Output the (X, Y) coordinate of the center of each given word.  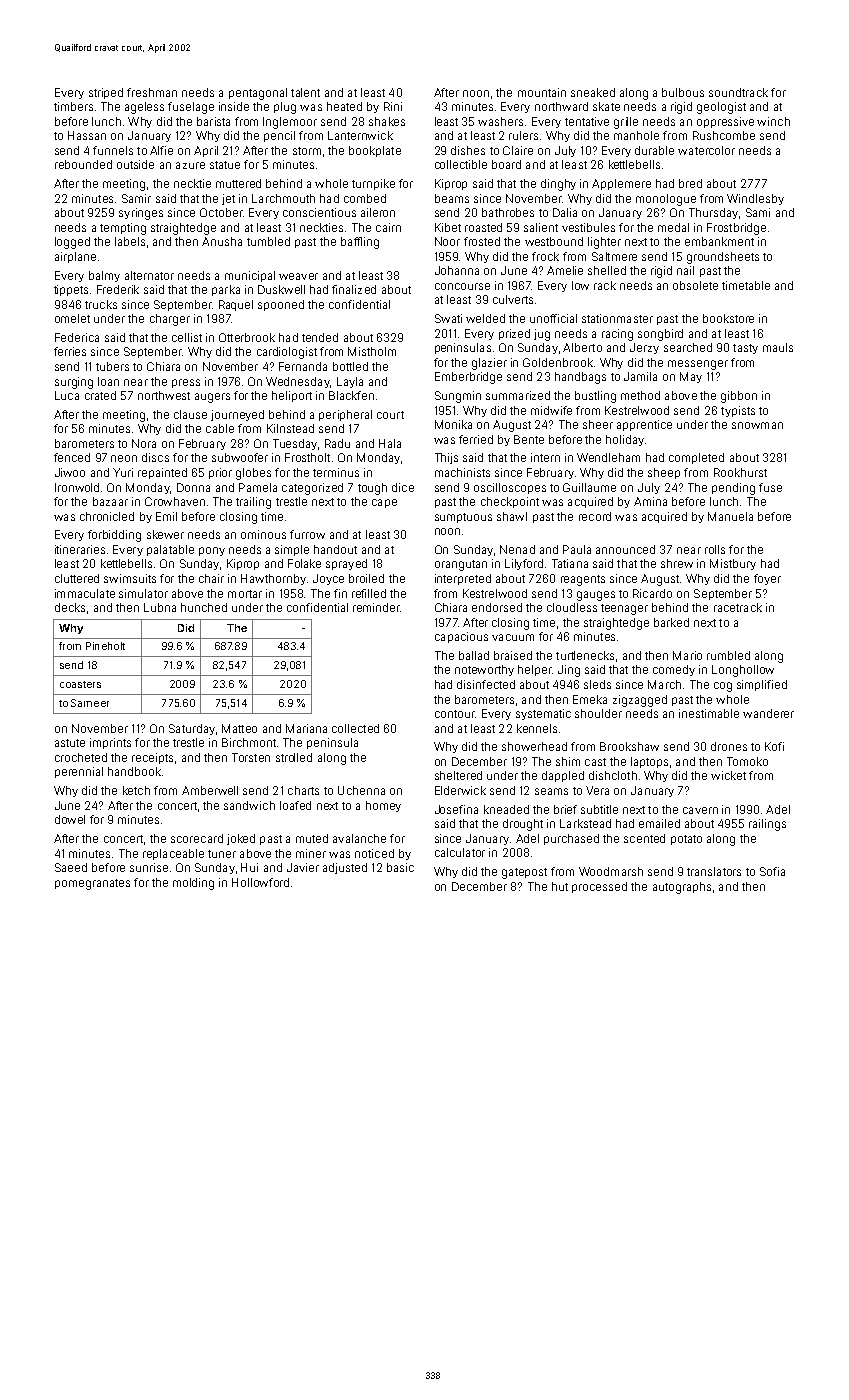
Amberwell (210, 790)
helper (535, 670)
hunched (204, 607)
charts (303, 790)
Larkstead (585, 823)
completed (696, 458)
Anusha (222, 241)
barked (671, 622)
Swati (448, 318)
